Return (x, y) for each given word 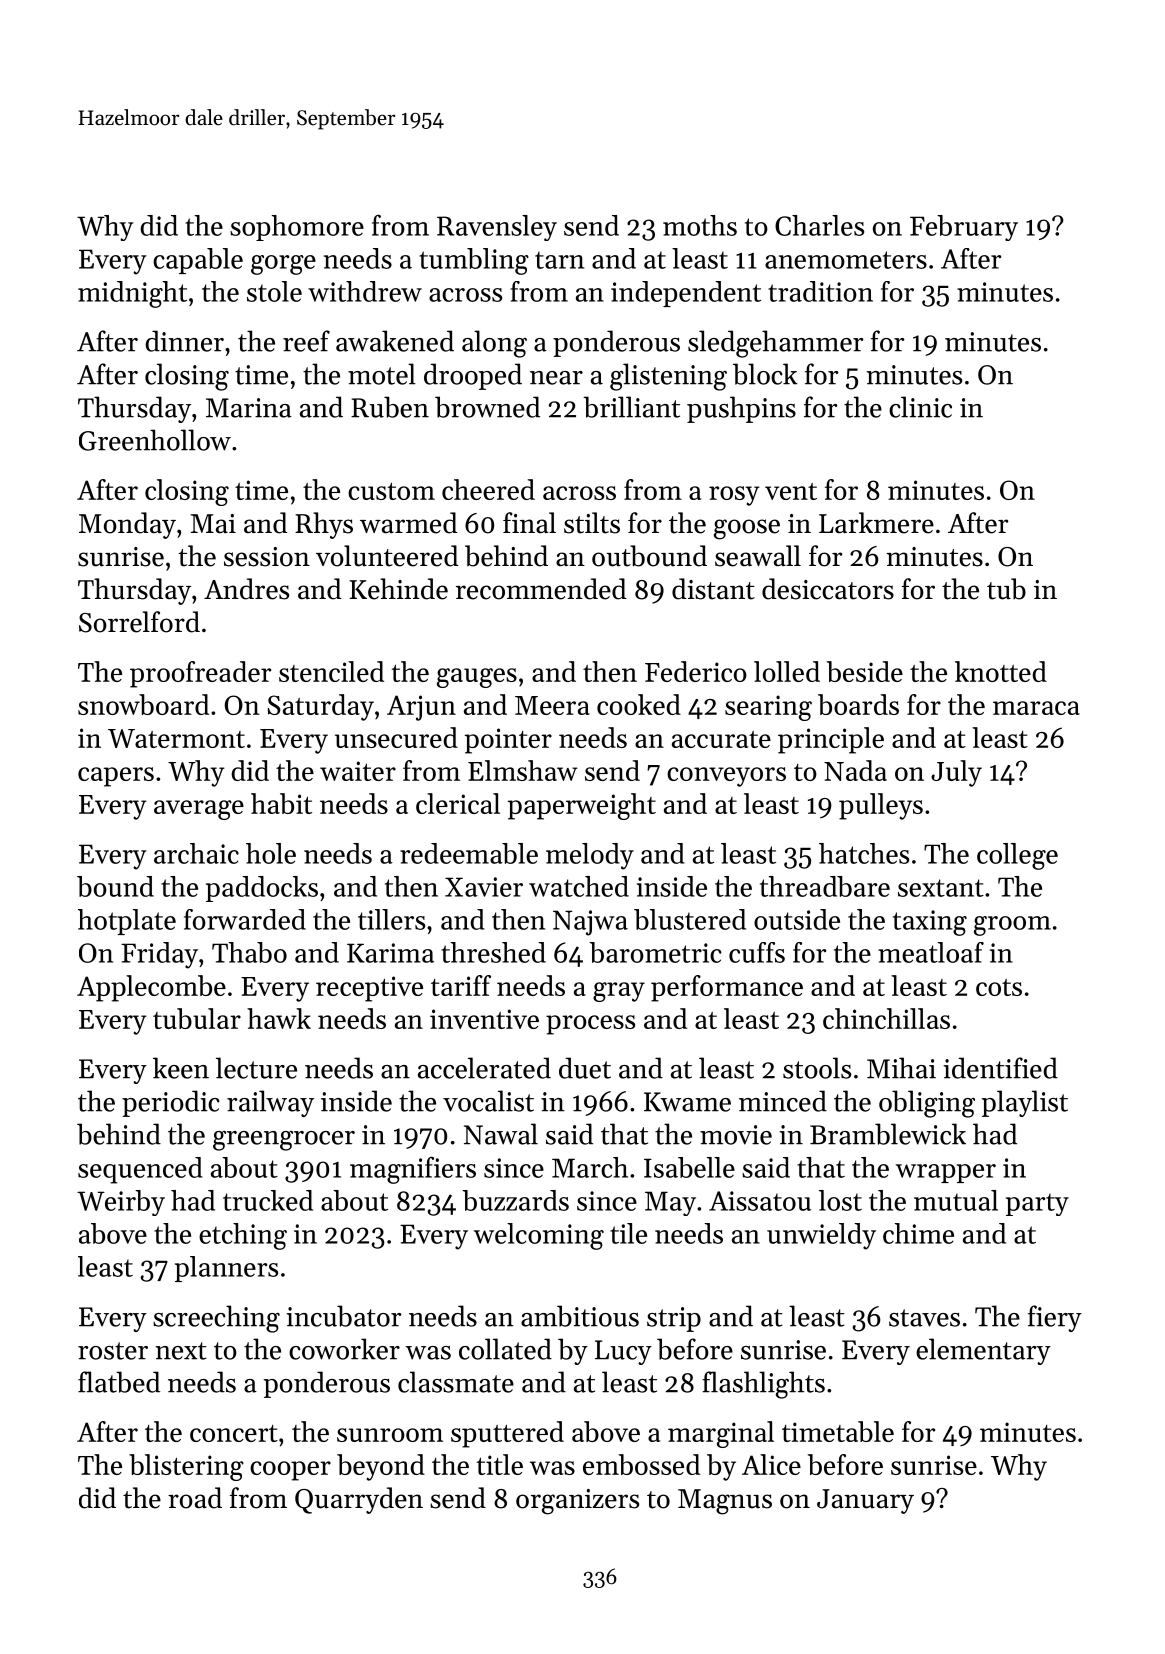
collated (505, 1349)
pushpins (741, 409)
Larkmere (876, 523)
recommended (541, 589)
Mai (213, 524)
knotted (1001, 671)
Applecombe (151, 988)
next (181, 1351)
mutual (956, 1200)
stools (817, 1068)
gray (619, 992)
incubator (343, 1316)
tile (628, 1233)
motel (382, 374)
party (1037, 1204)
